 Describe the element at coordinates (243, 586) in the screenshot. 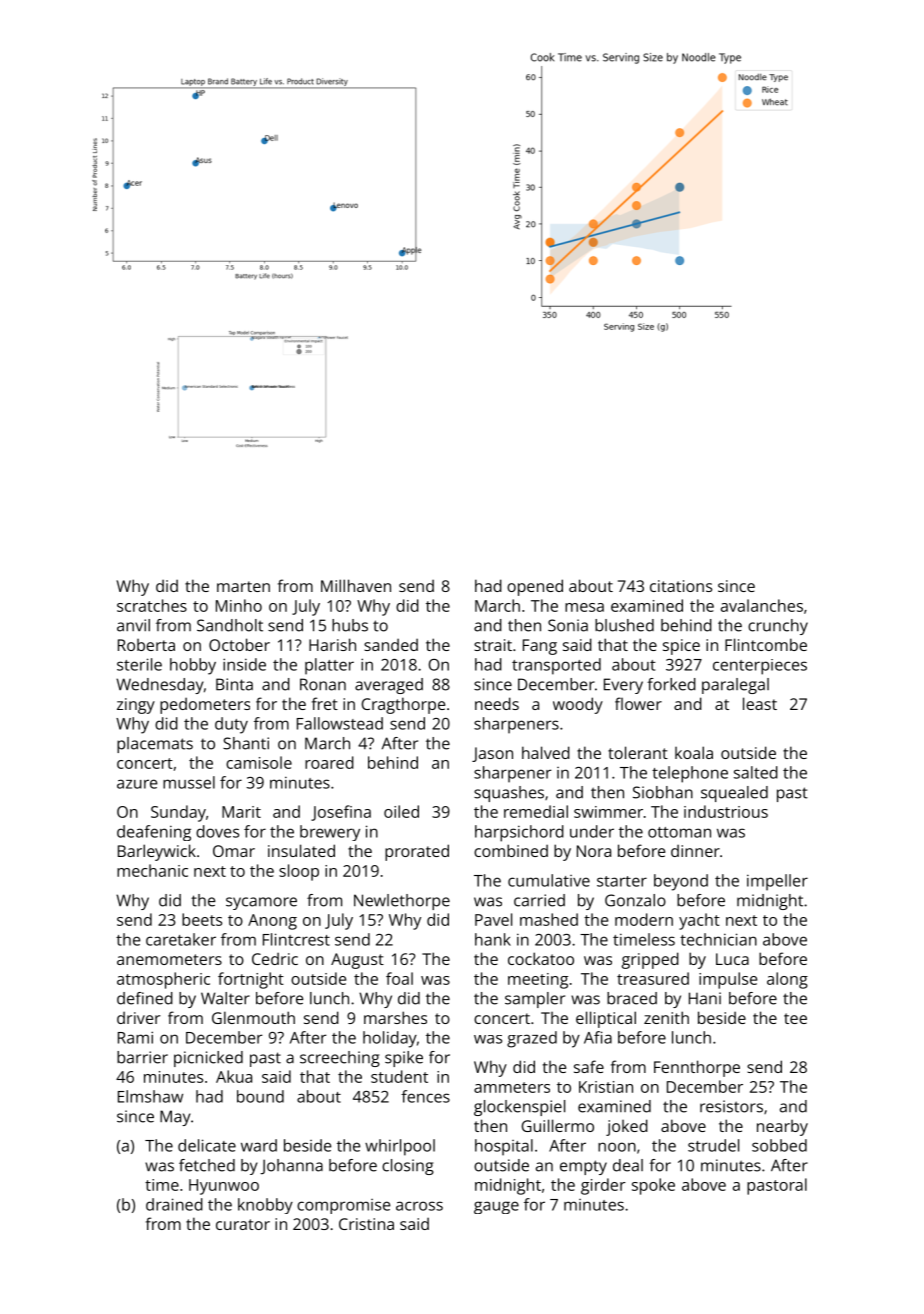

I see `marten` at that location.
